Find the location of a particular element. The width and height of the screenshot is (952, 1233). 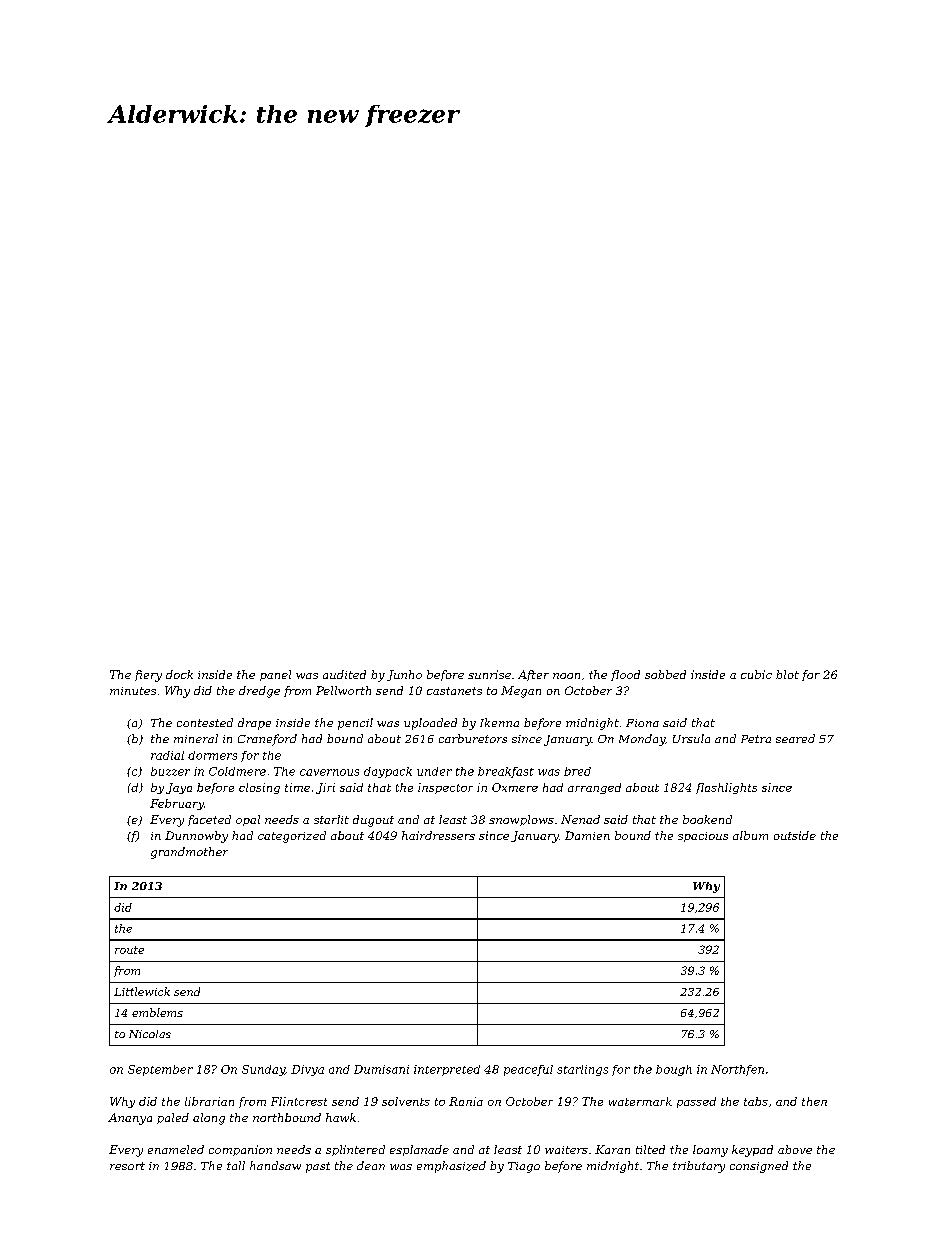

blot is located at coordinates (787, 674).
